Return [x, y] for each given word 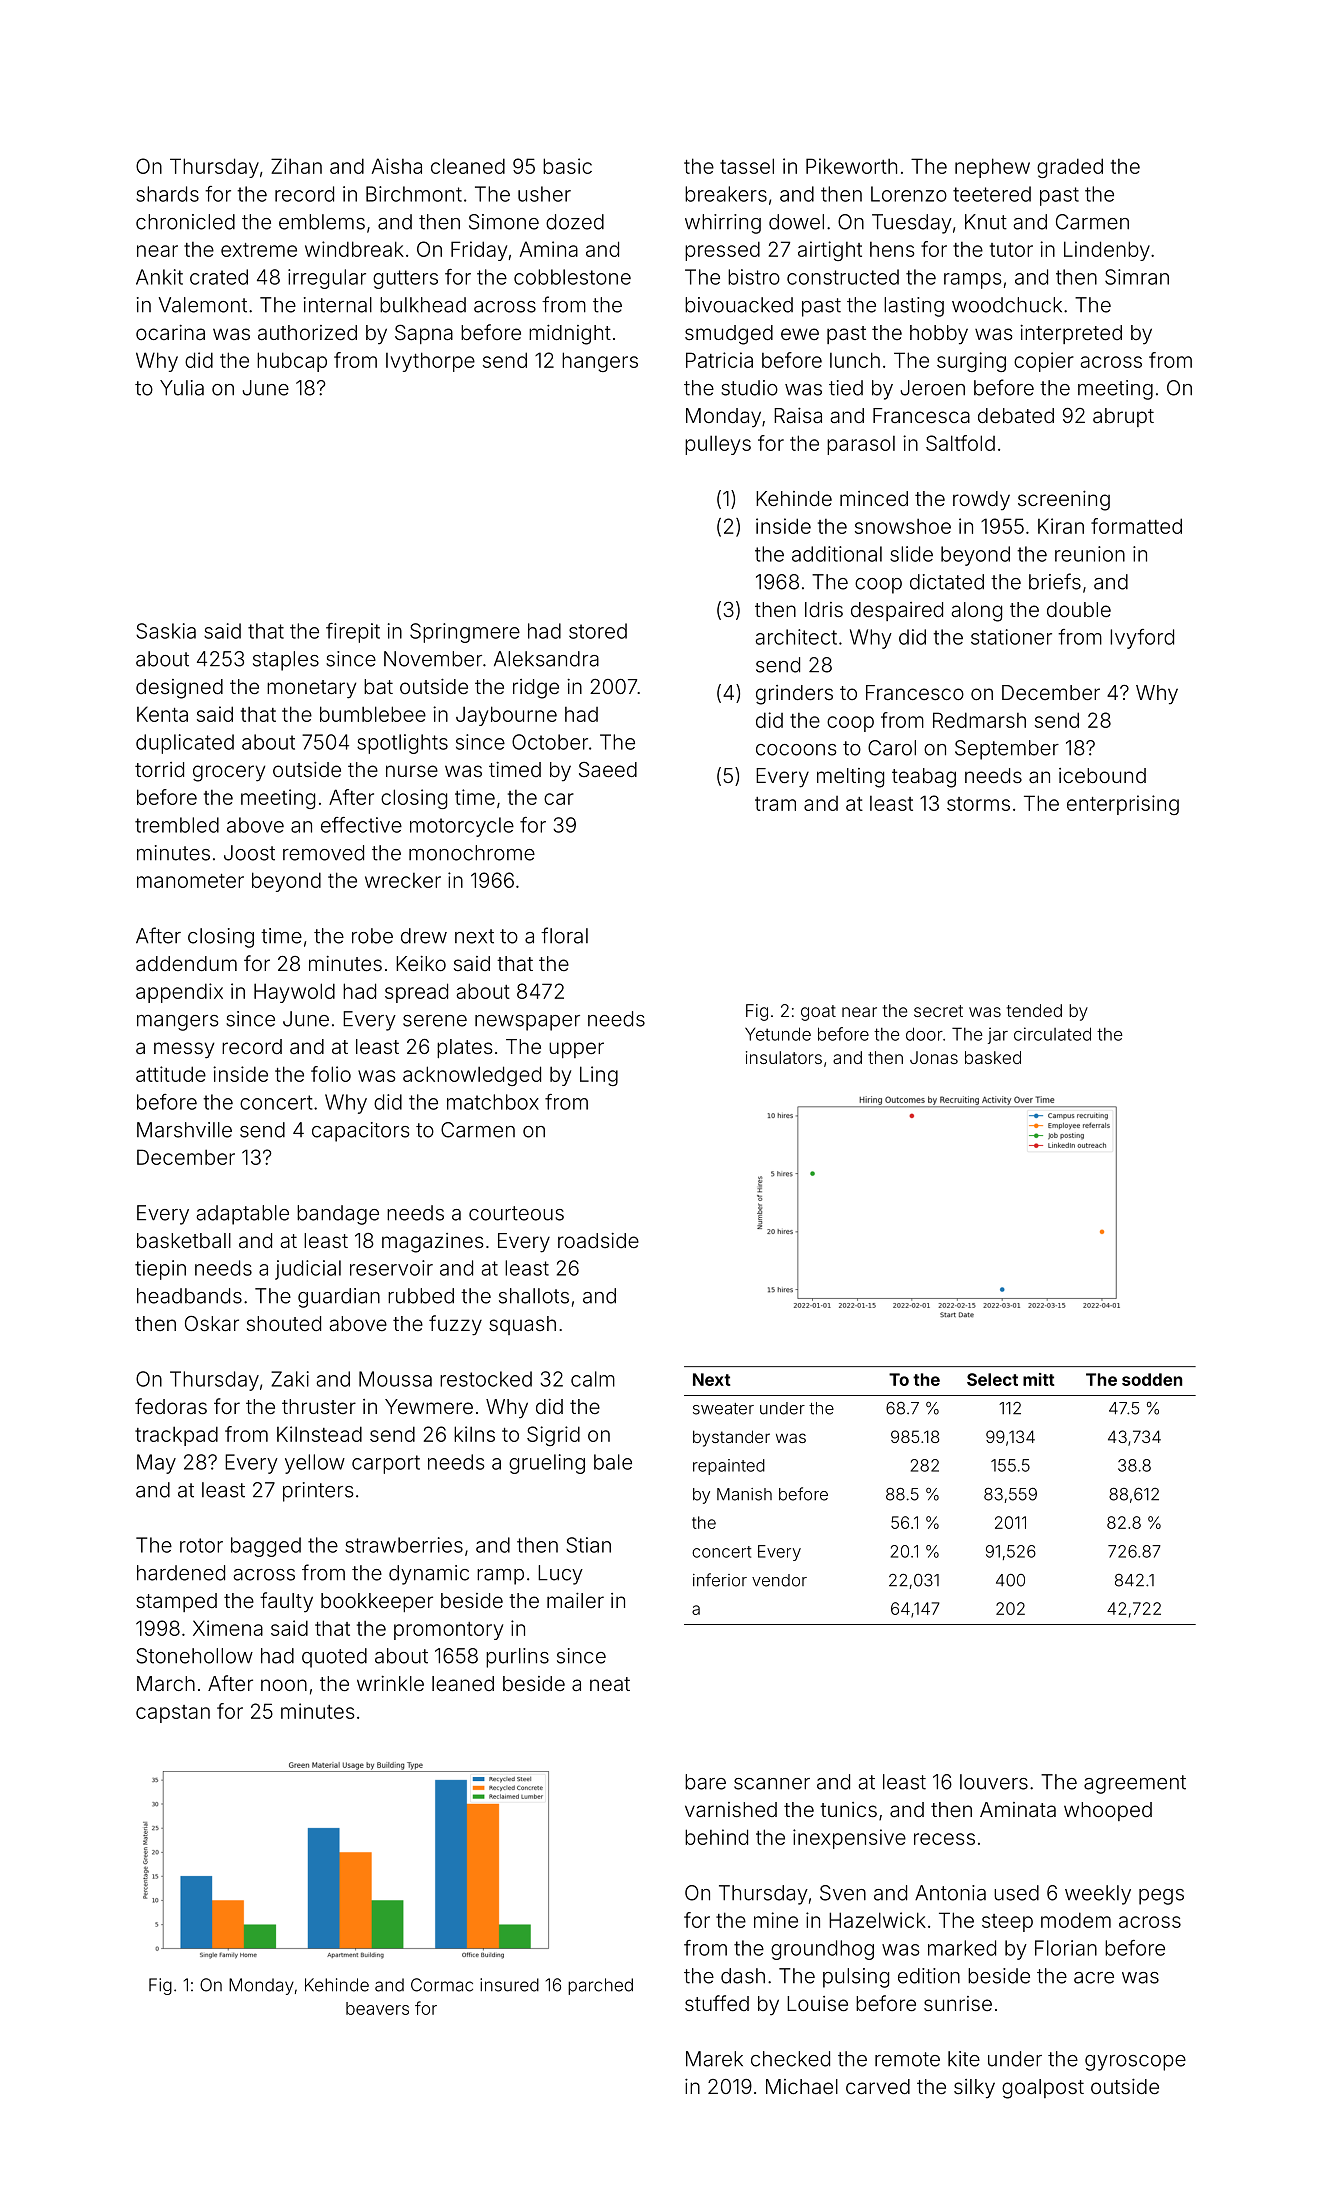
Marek [714, 2059]
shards [167, 194]
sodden [1152, 1379]
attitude [171, 1074]
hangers [600, 362]
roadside [598, 1240]
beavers [377, 2008]
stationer [1011, 637]
